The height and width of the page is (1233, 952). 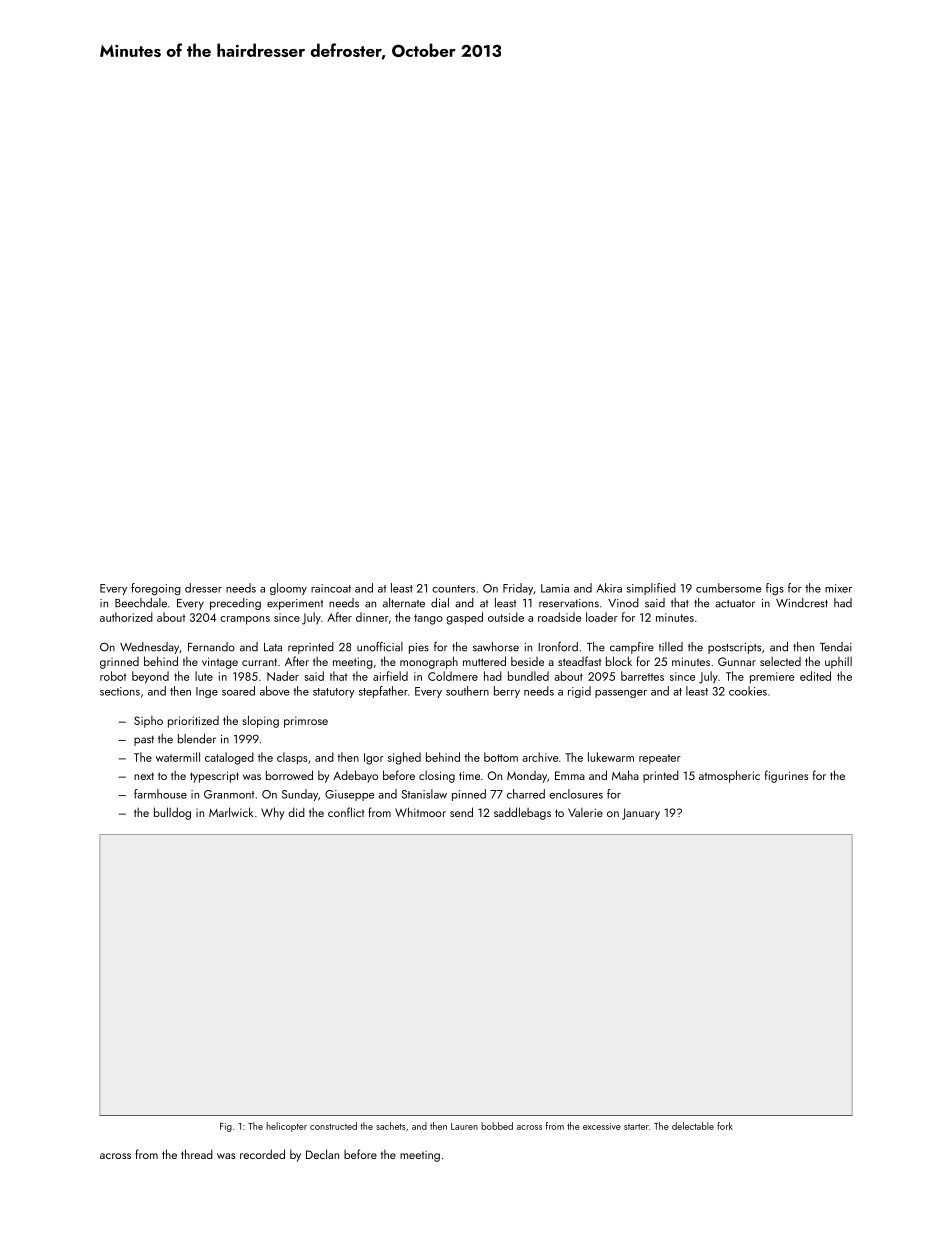 What do you see at coordinates (786, 776) in the page?
I see `figurines` at bounding box center [786, 776].
